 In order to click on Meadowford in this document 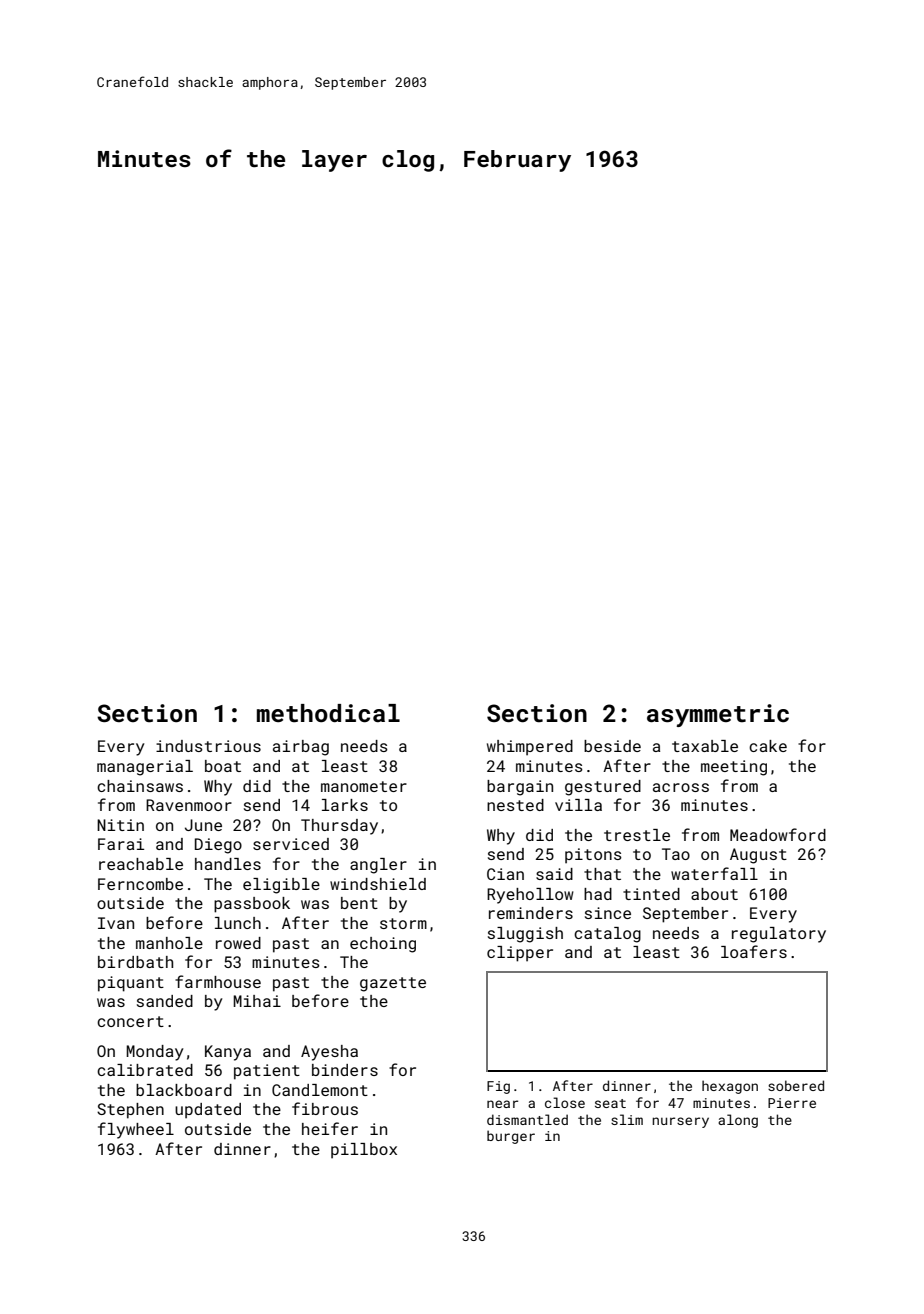, I will do `click(778, 834)`.
